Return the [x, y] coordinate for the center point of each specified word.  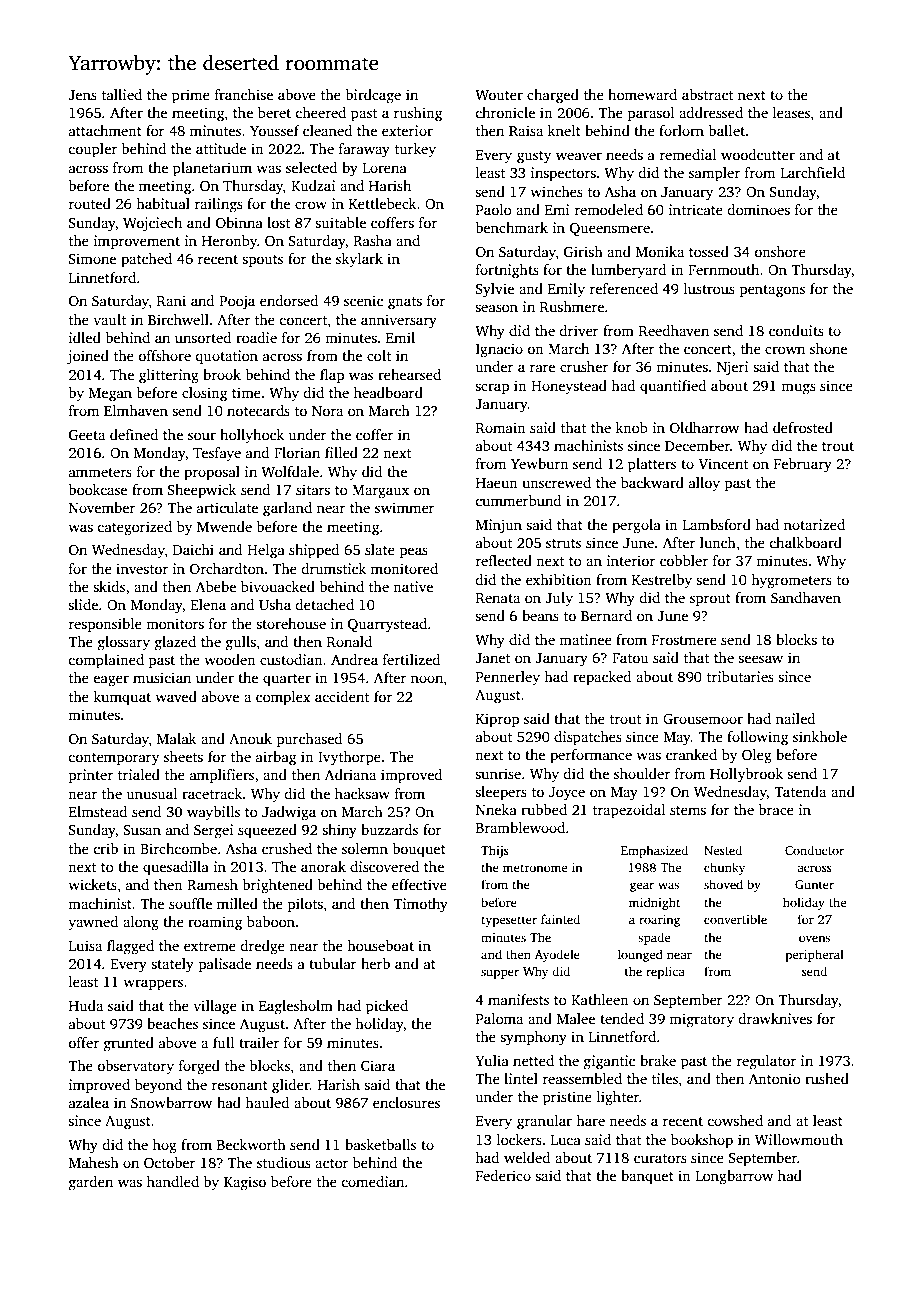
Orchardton [227, 568]
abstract [707, 94]
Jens [82, 95]
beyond [158, 1086]
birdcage [373, 96]
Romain [501, 427]
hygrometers [791, 581]
